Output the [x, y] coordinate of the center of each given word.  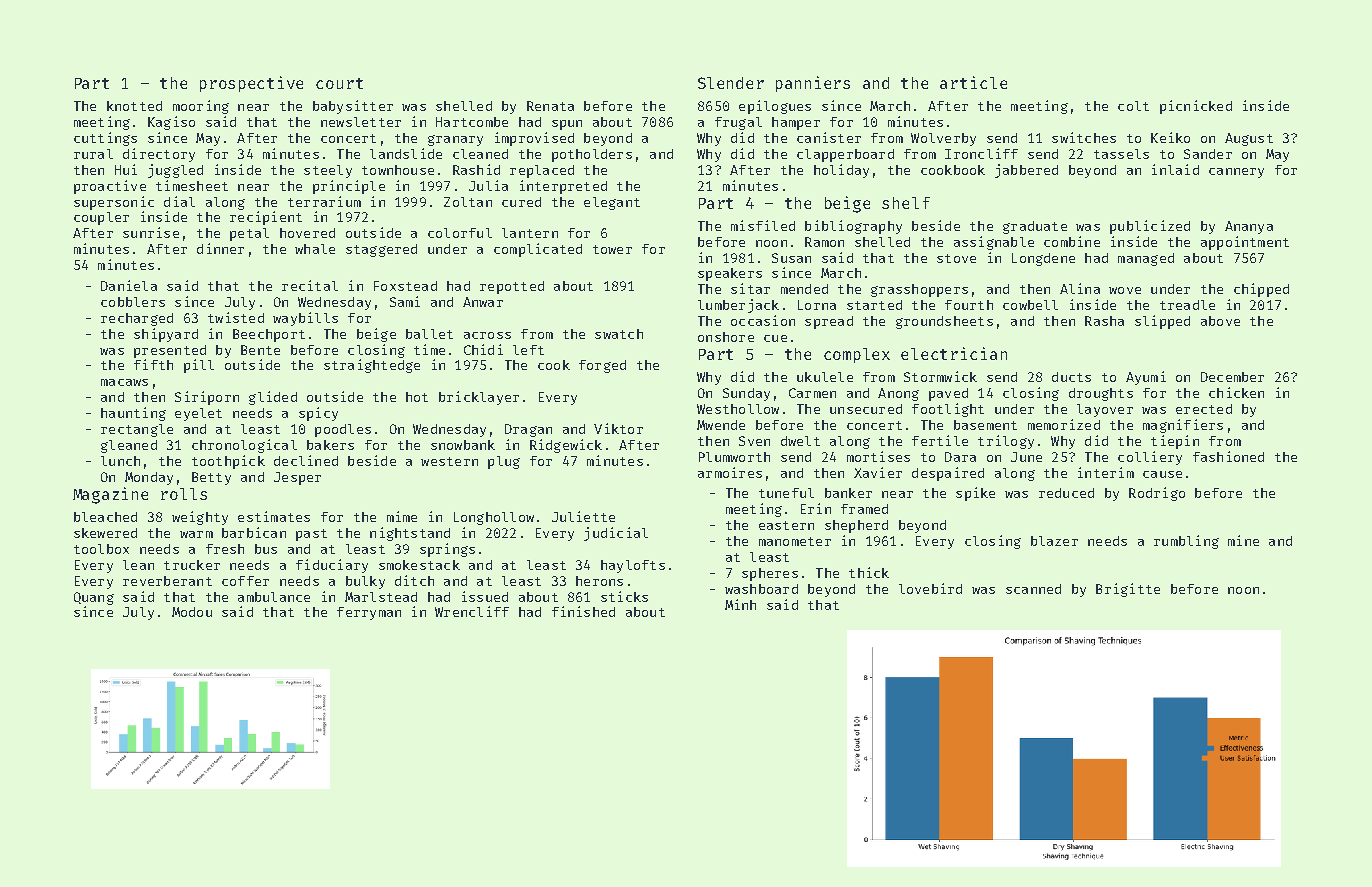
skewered [105, 533]
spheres [770, 574]
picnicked [1196, 107]
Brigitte [1128, 590]
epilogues [775, 107]
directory [159, 155]
